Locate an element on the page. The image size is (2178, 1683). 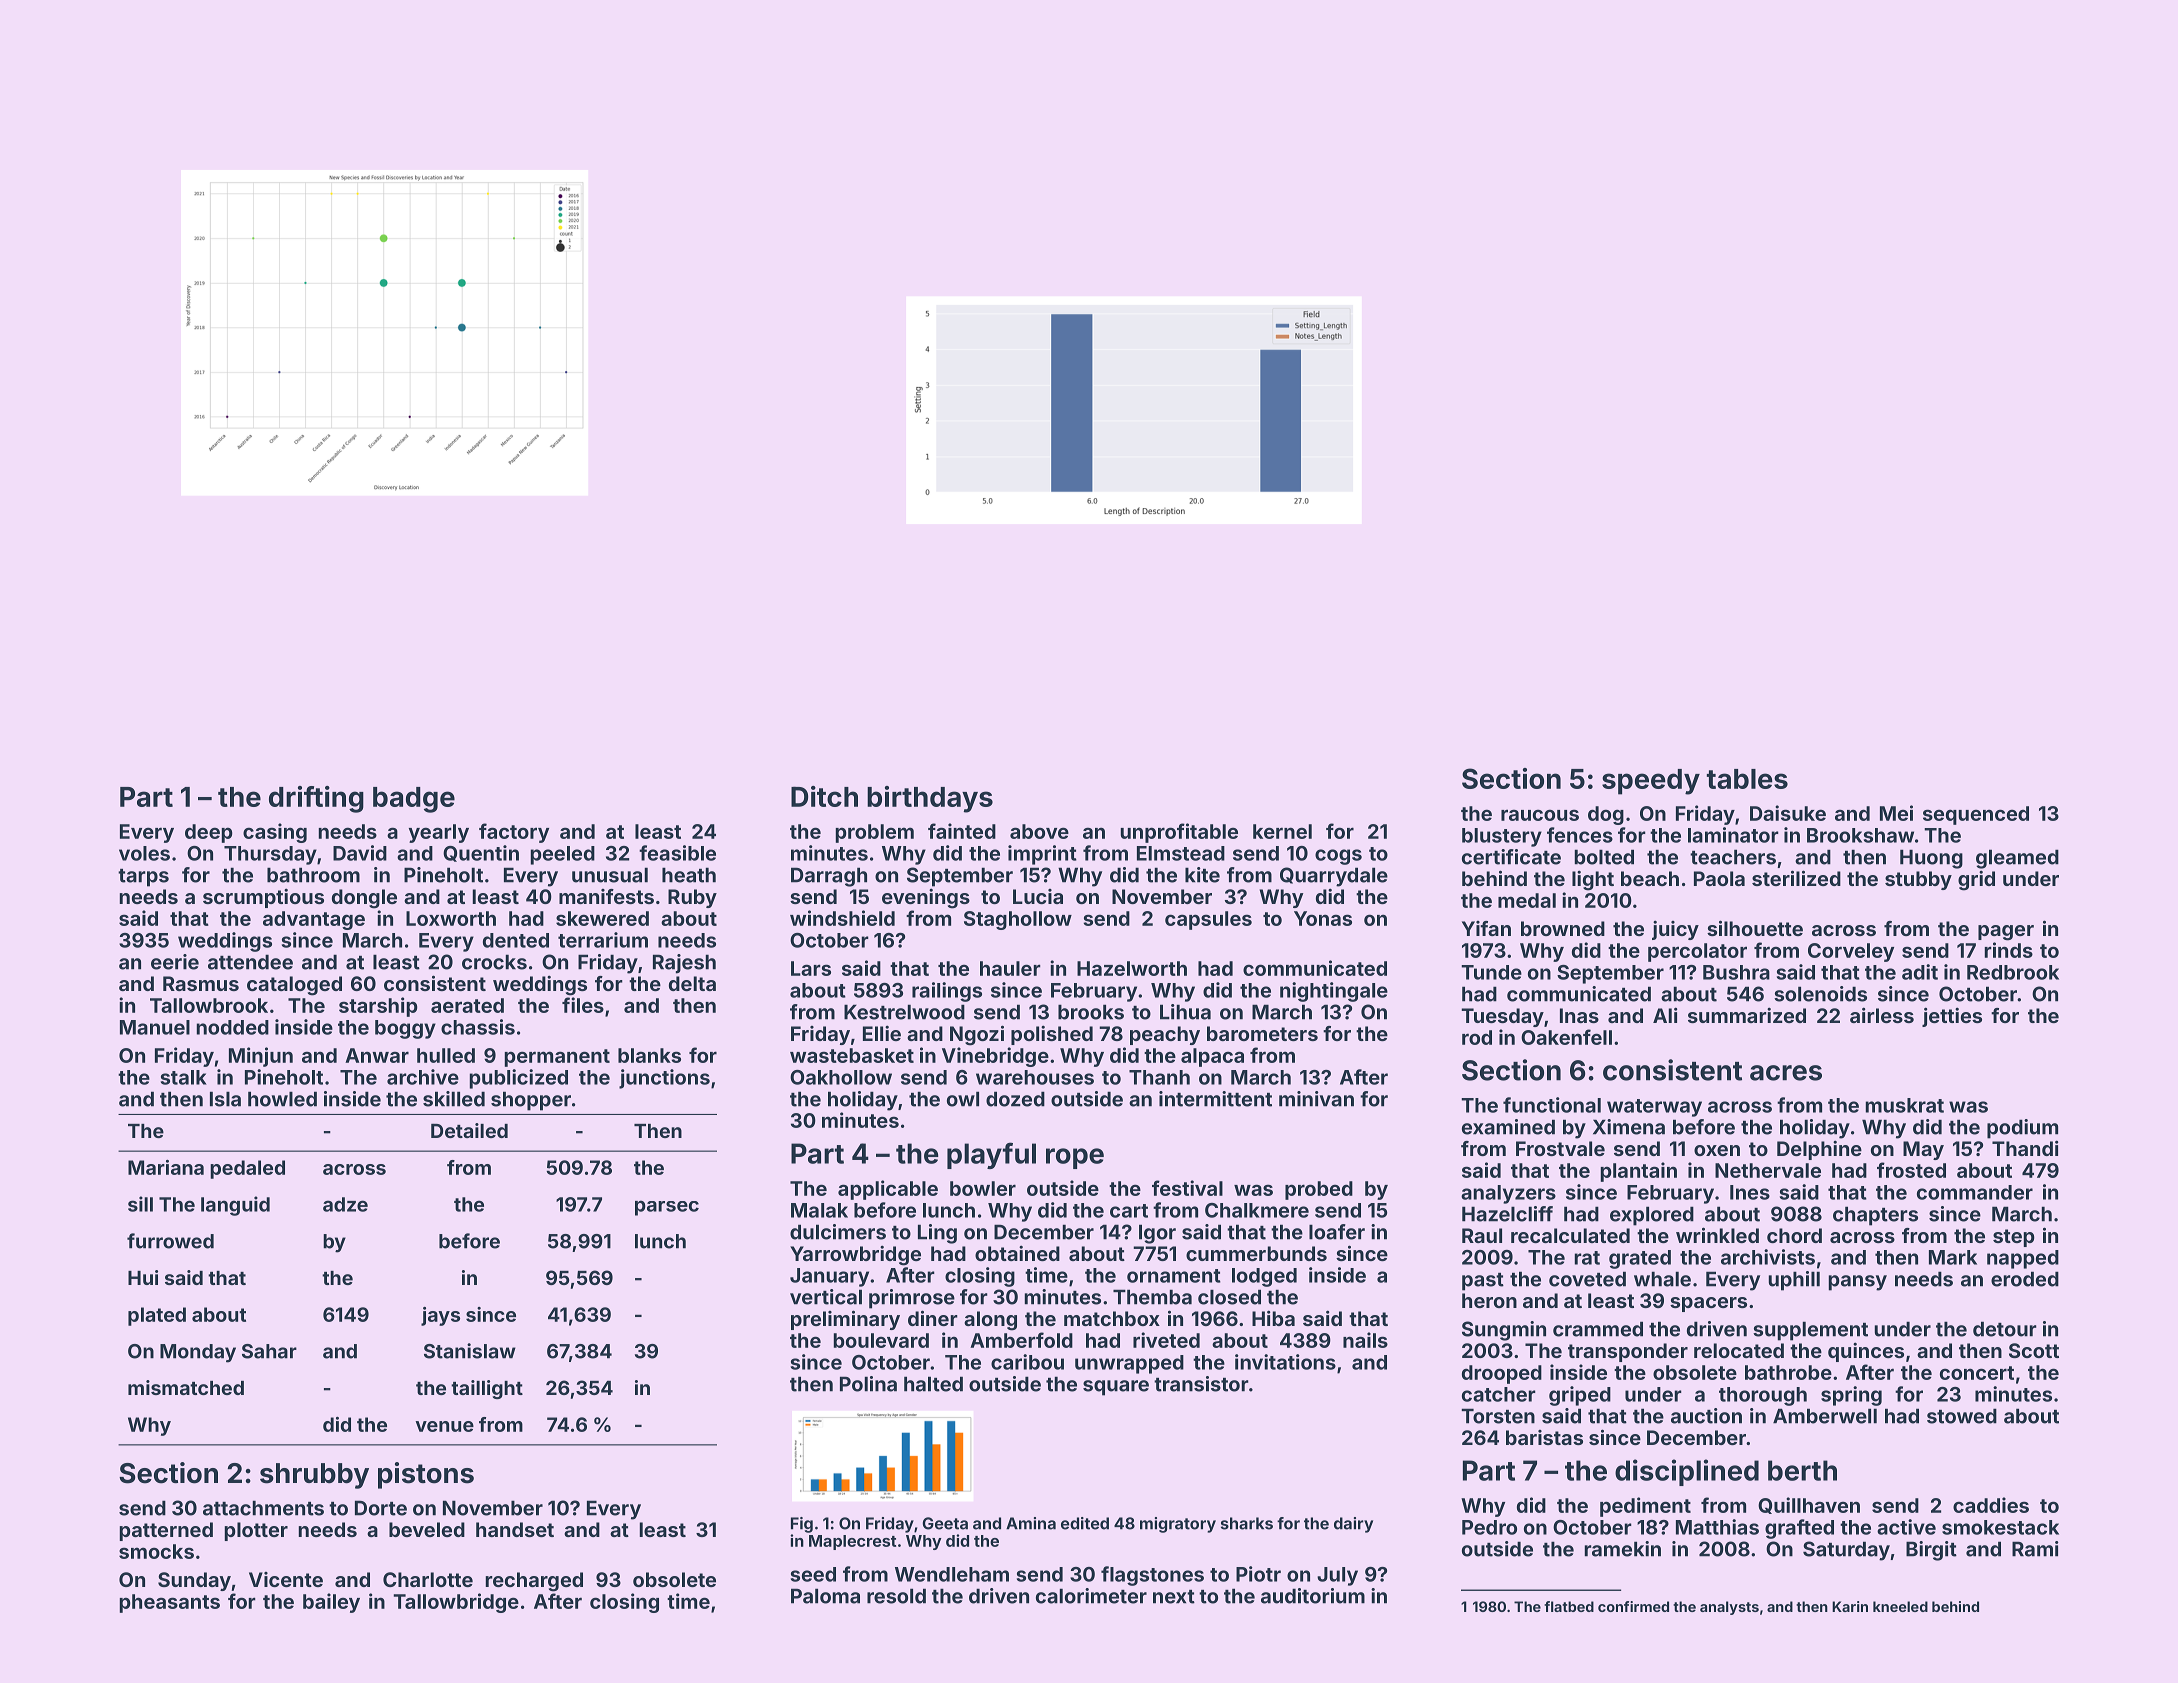
functional is located at coordinates (1552, 1105).
